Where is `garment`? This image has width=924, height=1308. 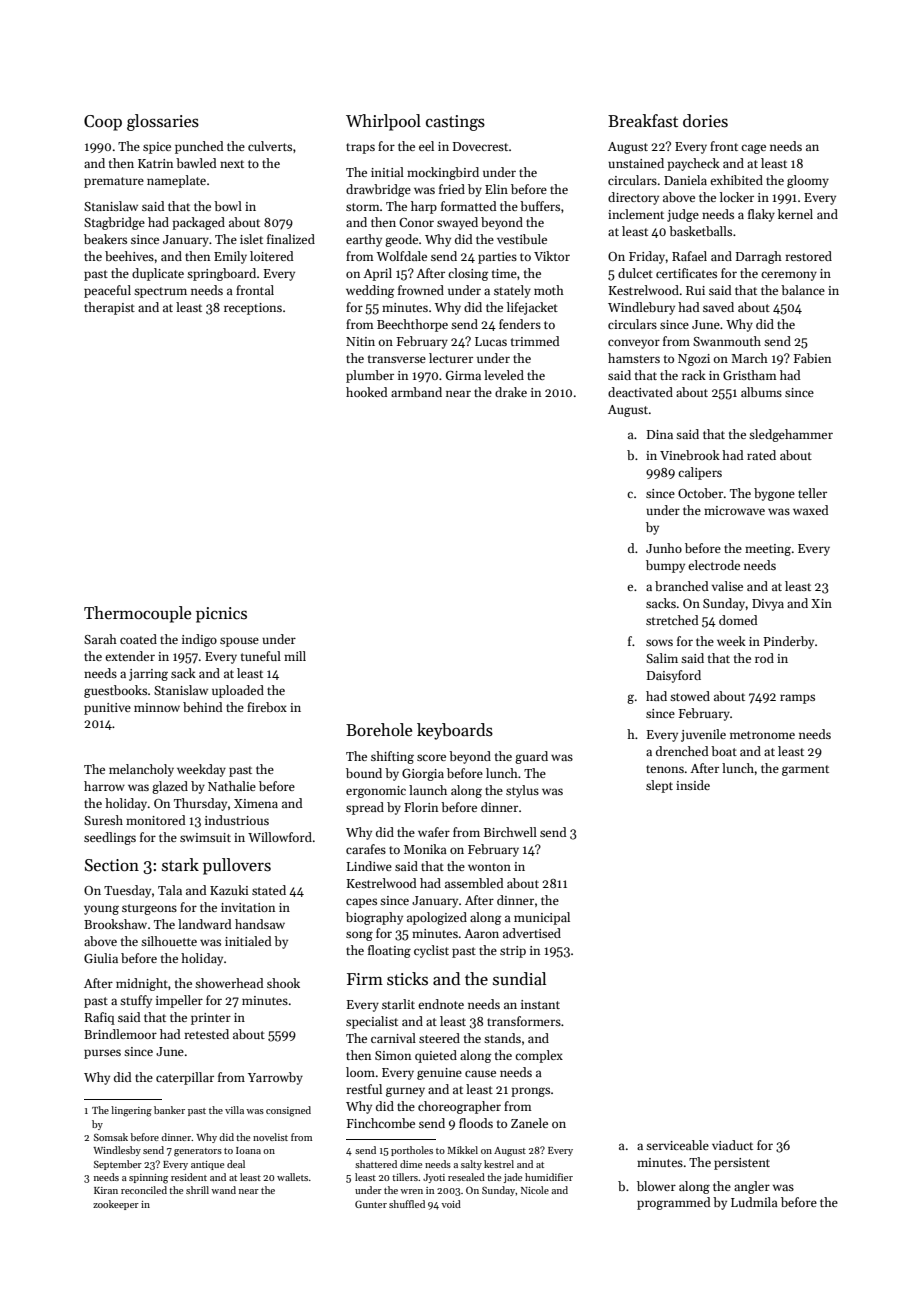 garment is located at coordinates (805, 770).
